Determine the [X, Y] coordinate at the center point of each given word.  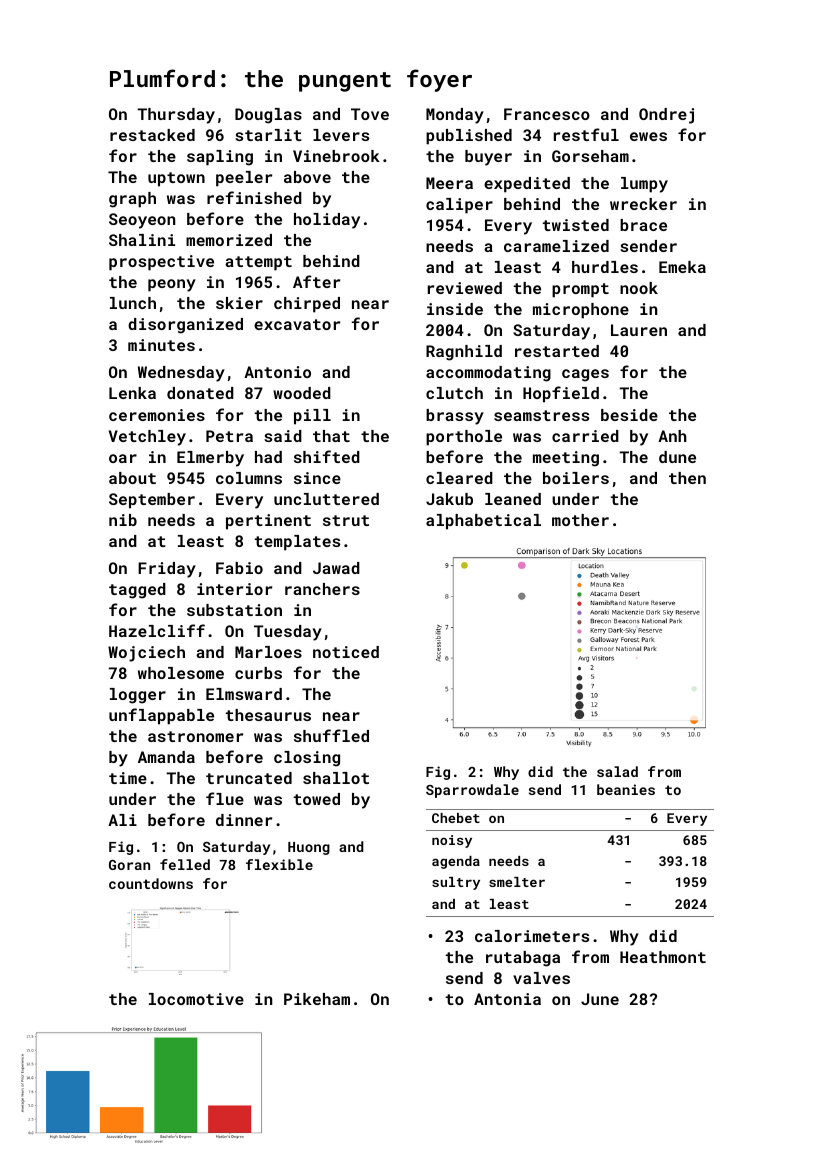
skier [239, 303]
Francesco [547, 114]
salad [617, 771]
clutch [454, 393]
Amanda [166, 757]
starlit [268, 135]
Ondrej [666, 116]
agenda [456, 862]
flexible [279, 864]
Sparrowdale [472, 791]
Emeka [682, 267]
